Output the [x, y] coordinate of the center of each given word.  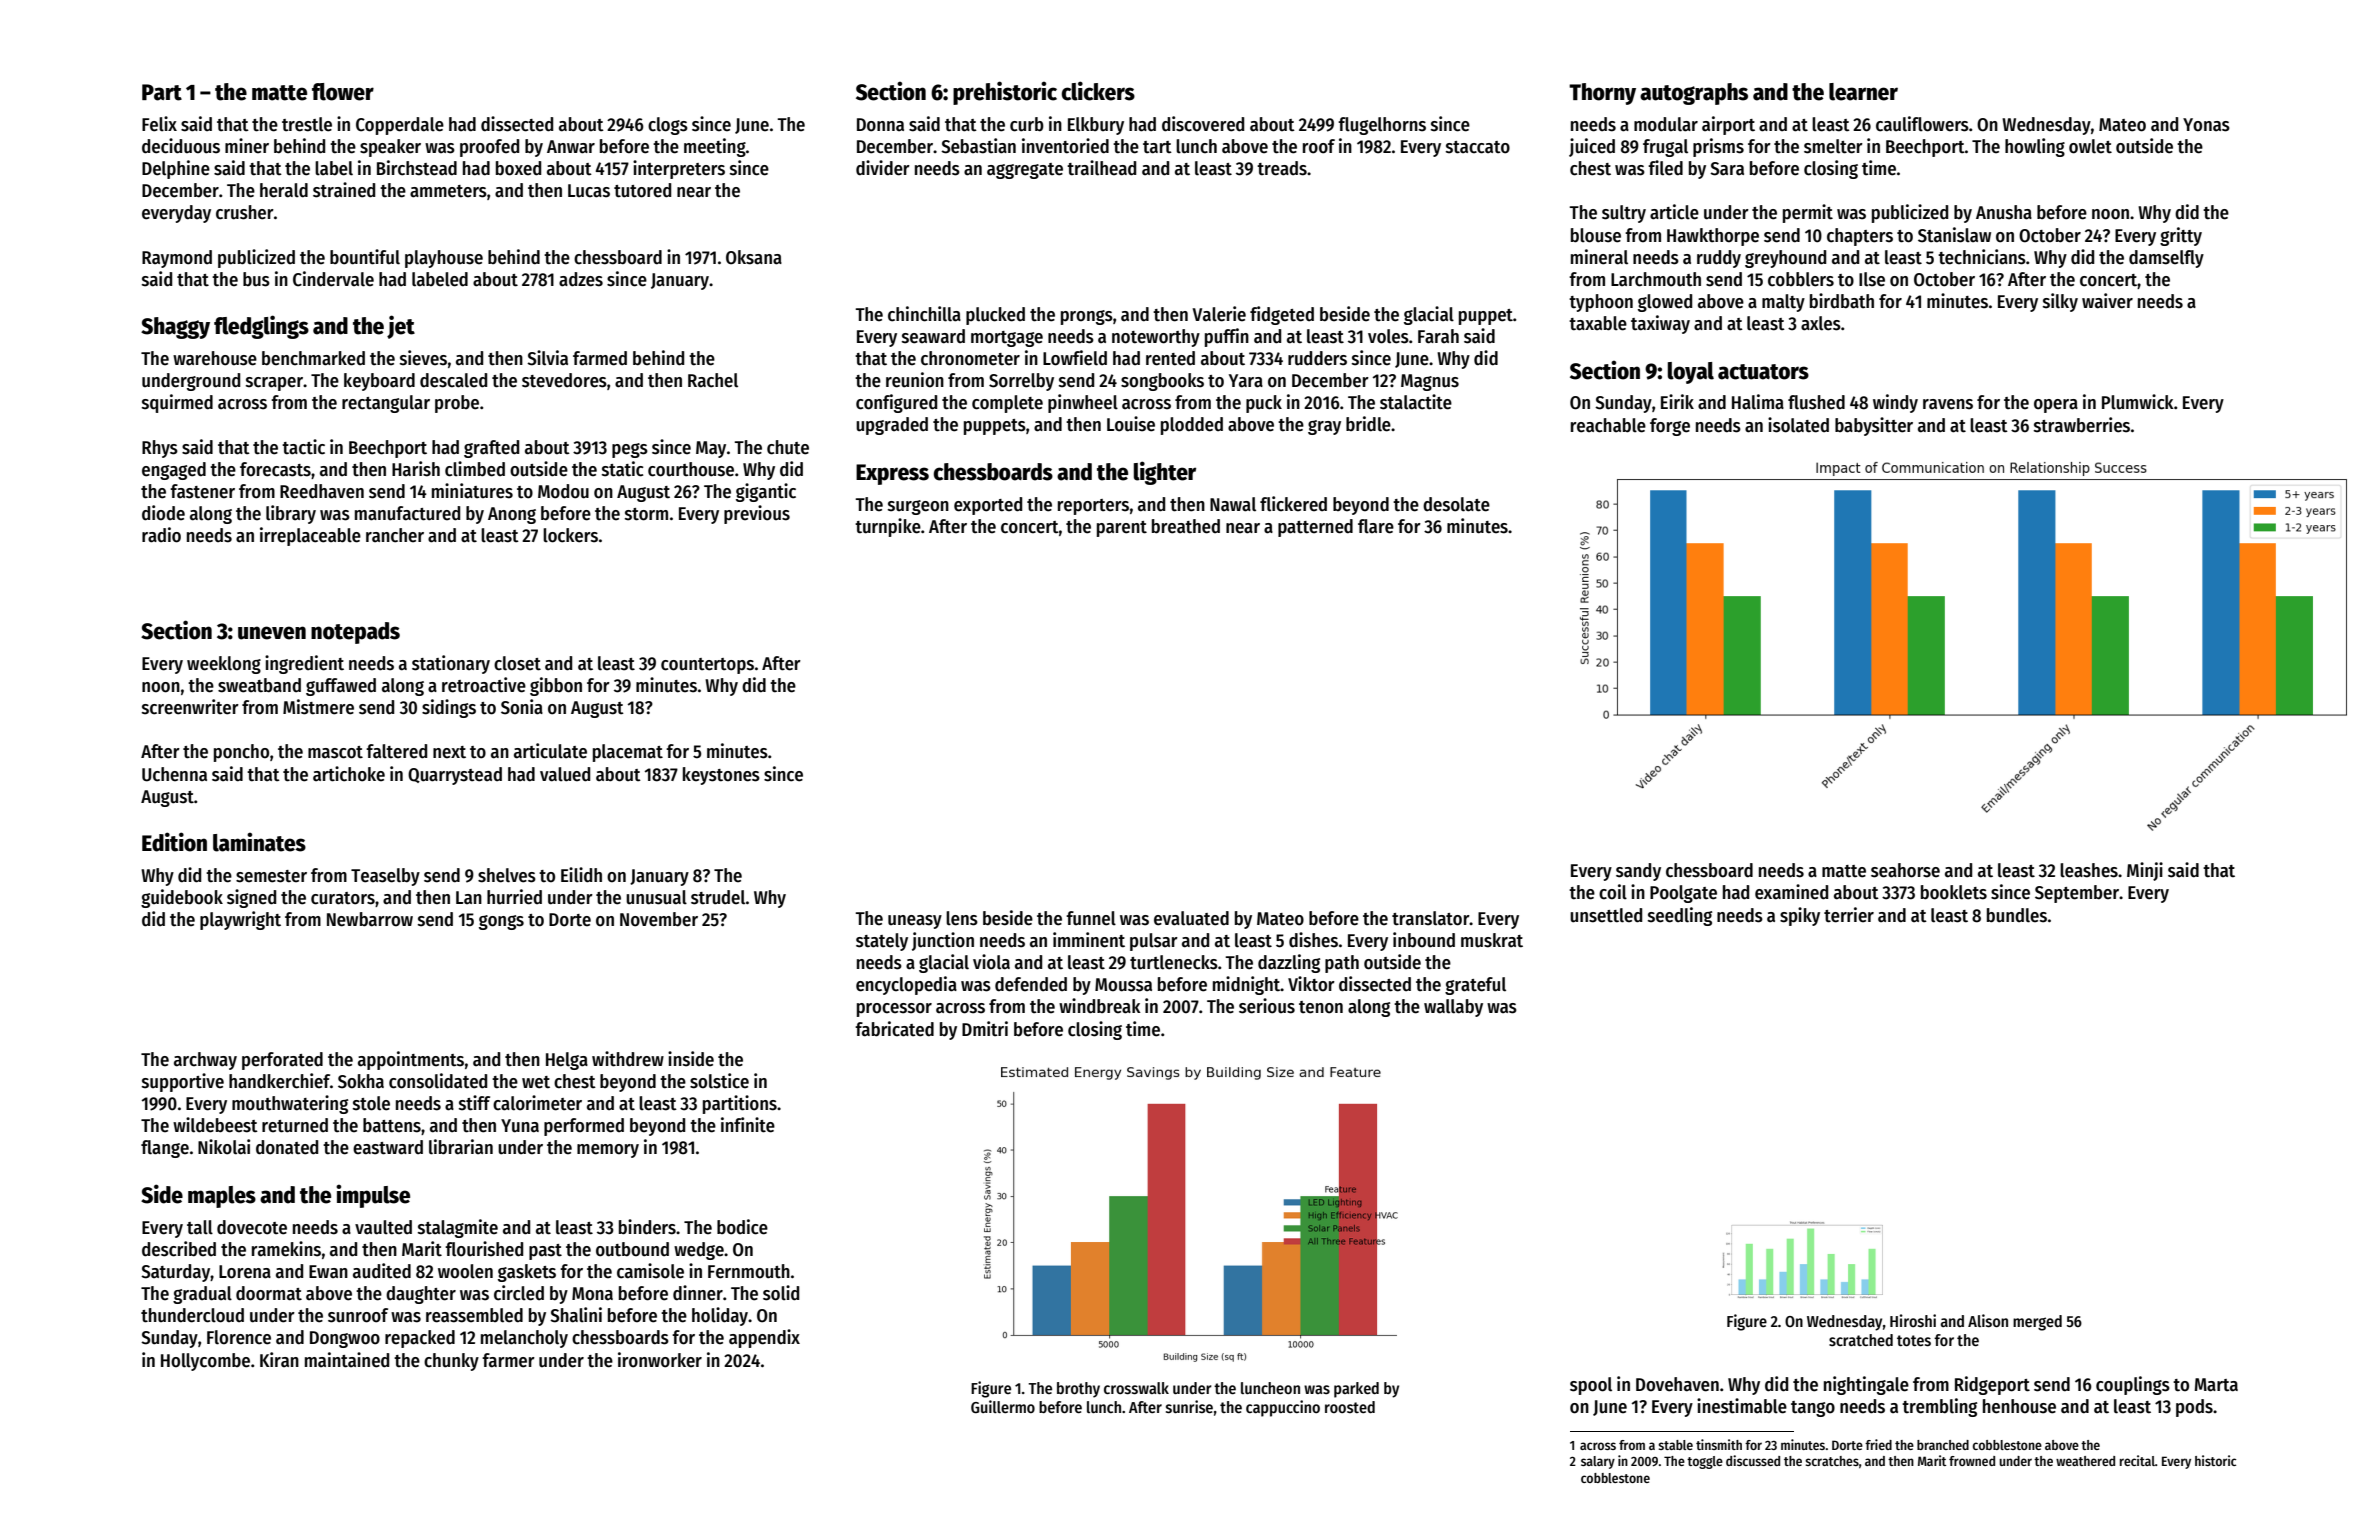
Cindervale [333, 279]
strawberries [2082, 425]
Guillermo [1003, 1406]
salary [1598, 1462]
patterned [1315, 528]
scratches [1832, 1461]
